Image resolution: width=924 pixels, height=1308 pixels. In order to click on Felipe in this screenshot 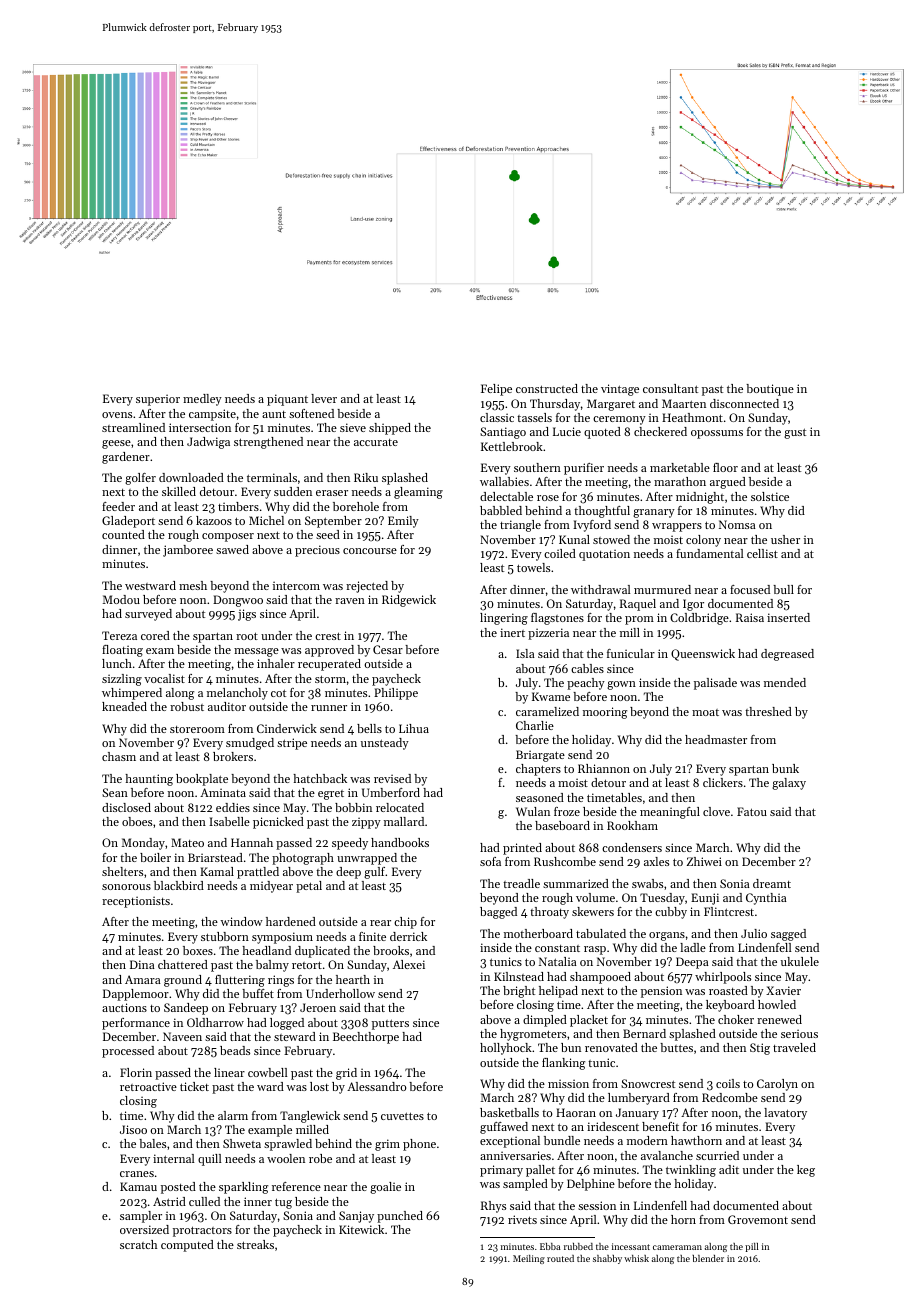, I will do `click(496, 390)`.
